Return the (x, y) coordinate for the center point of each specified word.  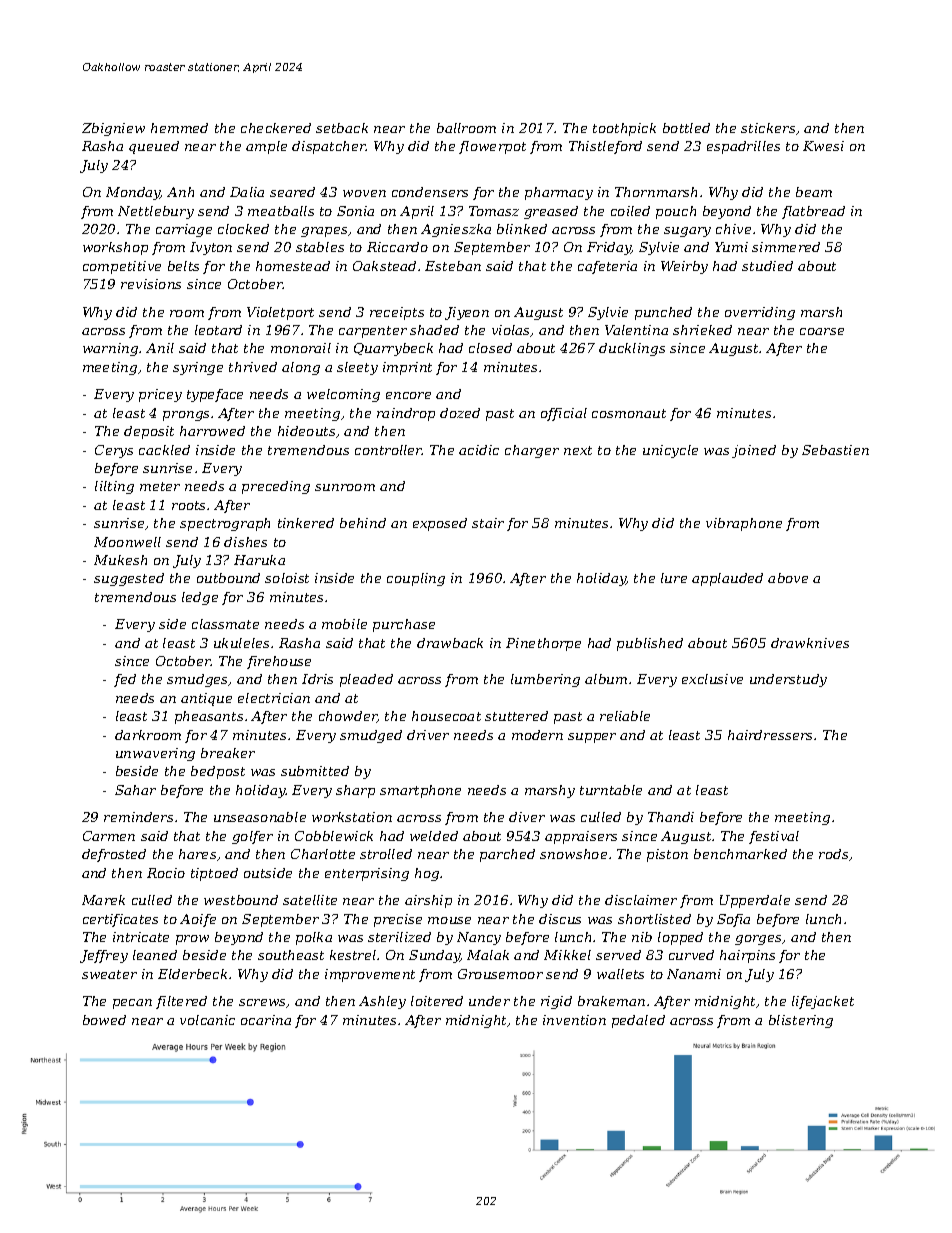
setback (342, 128)
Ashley (382, 1002)
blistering (801, 1021)
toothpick (624, 129)
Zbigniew (113, 129)
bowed (104, 1020)
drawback (450, 643)
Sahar (135, 790)
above (788, 578)
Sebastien (835, 450)
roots (188, 505)
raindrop (406, 414)
